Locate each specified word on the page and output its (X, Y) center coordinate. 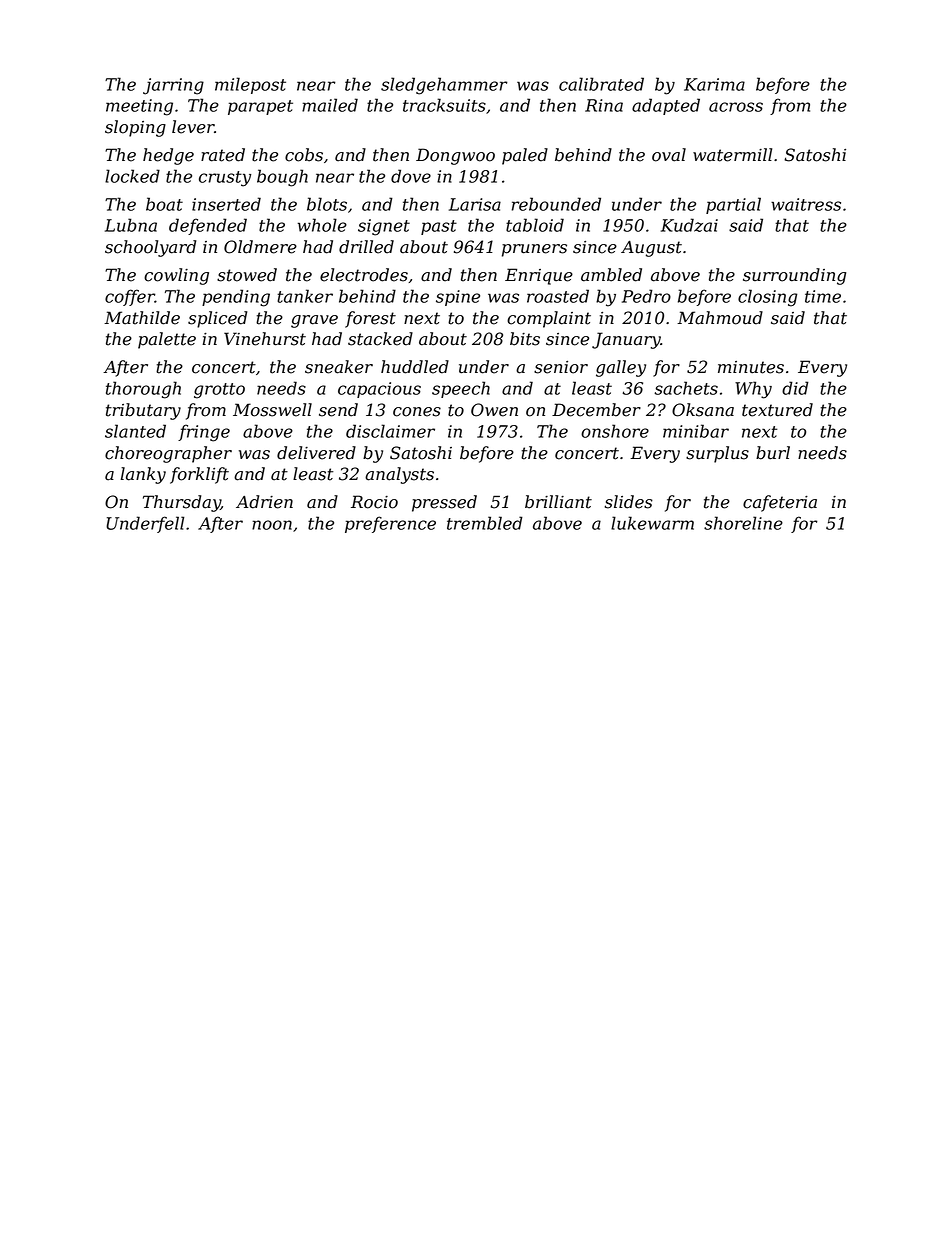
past (439, 227)
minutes (751, 367)
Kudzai (689, 225)
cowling (176, 276)
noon (272, 525)
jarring (173, 86)
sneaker (339, 367)
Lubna (131, 225)
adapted (666, 106)
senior (561, 367)
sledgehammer (444, 86)
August (651, 248)
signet (384, 227)
